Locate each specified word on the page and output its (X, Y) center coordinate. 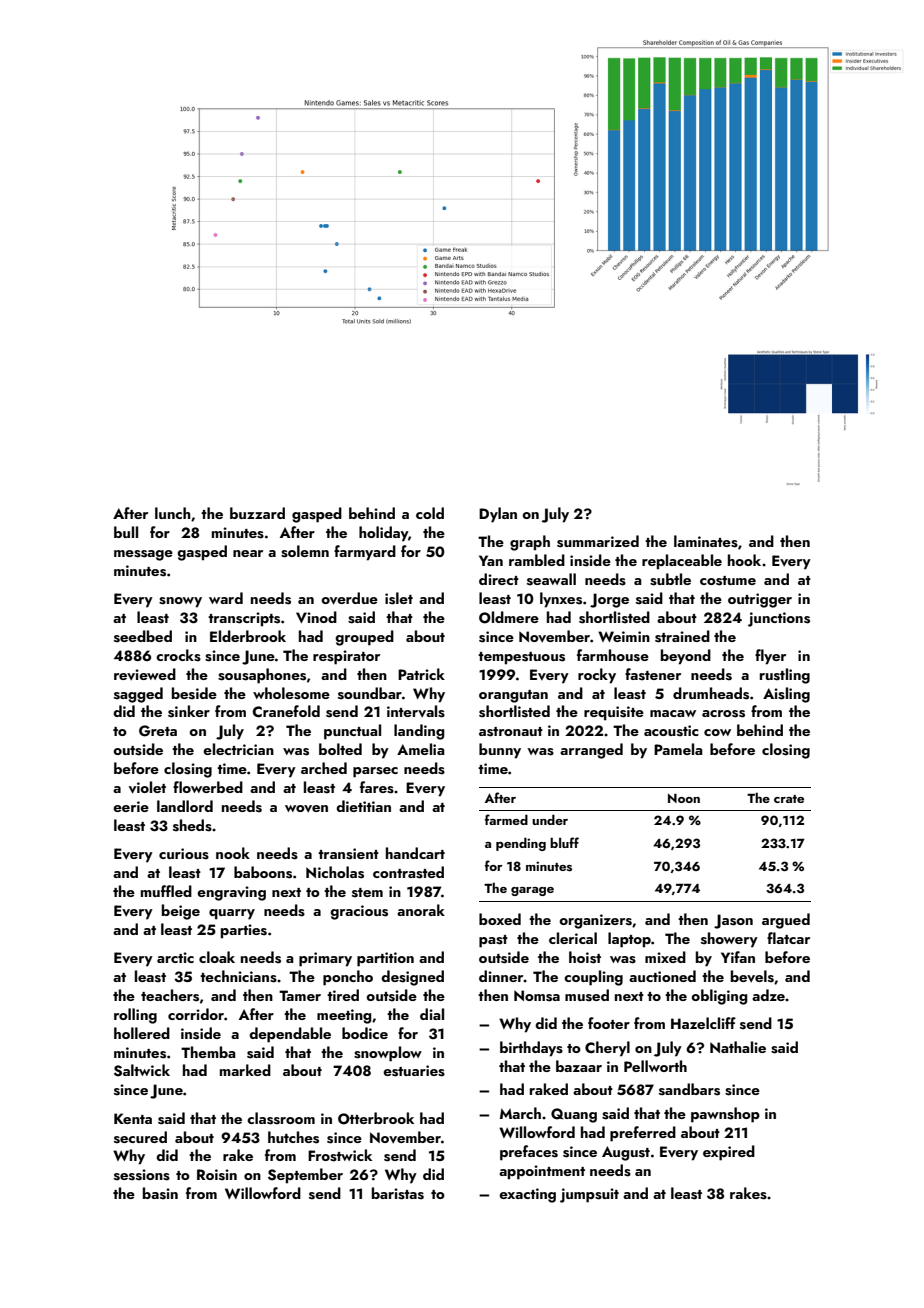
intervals (416, 711)
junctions (779, 619)
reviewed (145, 674)
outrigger (760, 600)
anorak (421, 910)
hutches (293, 1137)
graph (530, 543)
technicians (238, 976)
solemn (305, 551)
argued (786, 921)
